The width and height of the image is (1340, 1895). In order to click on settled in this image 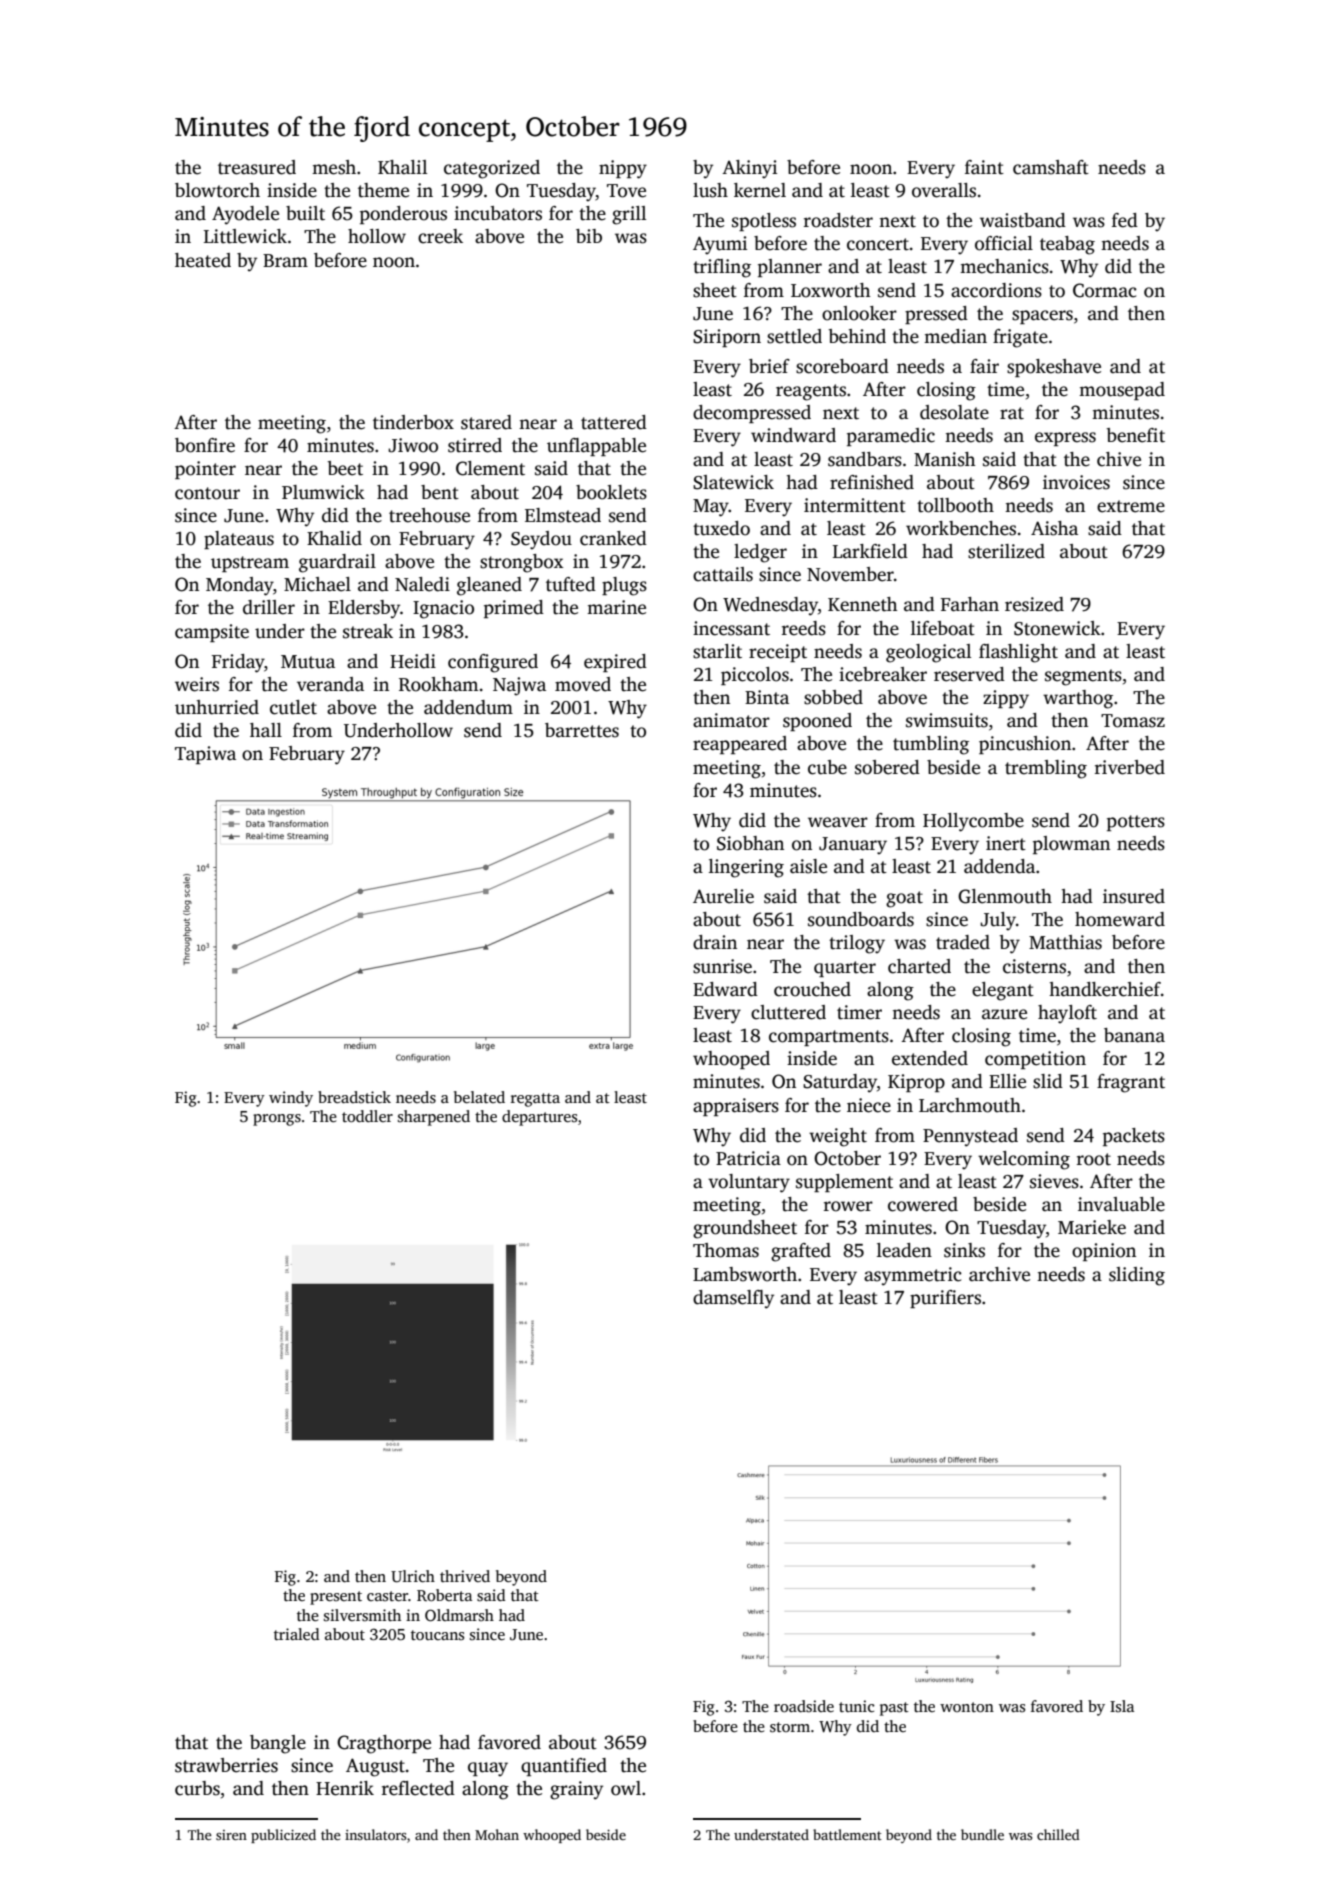, I will do `click(794, 336)`.
